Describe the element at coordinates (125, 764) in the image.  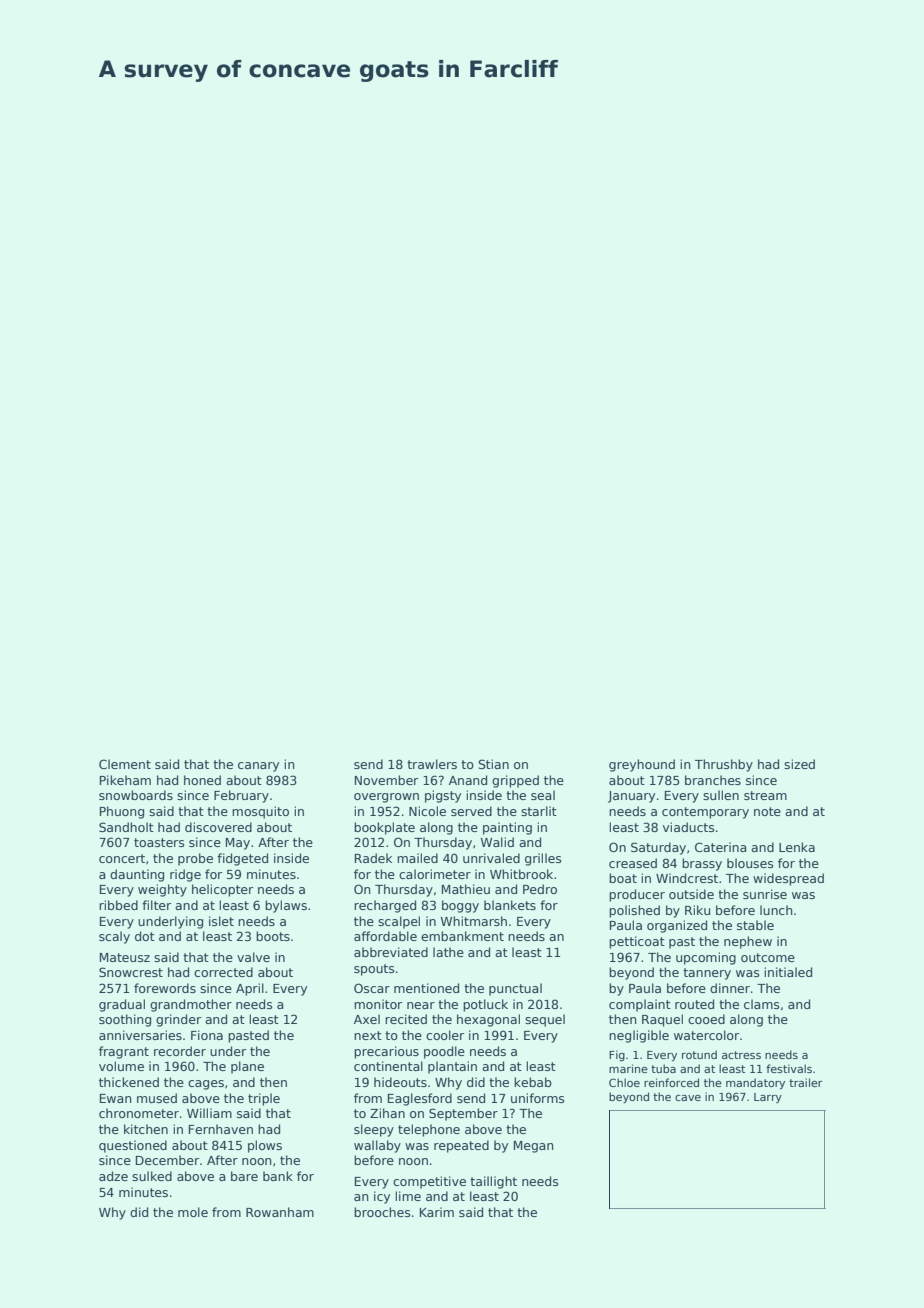
I see `Clement` at that location.
